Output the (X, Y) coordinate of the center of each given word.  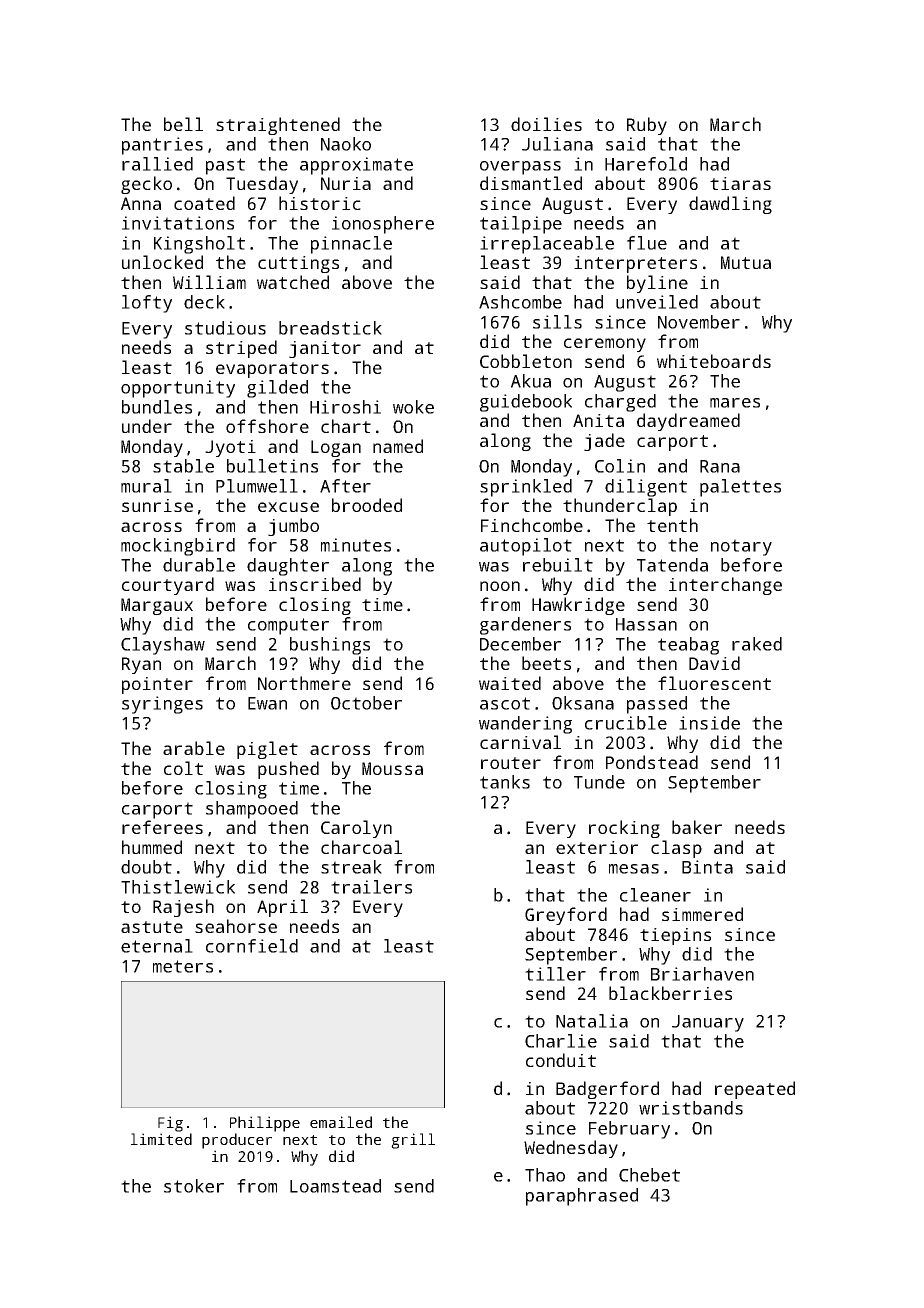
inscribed (315, 584)
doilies (546, 124)
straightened (278, 126)
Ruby (647, 126)
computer (288, 626)
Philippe (265, 1124)
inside (709, 723)
